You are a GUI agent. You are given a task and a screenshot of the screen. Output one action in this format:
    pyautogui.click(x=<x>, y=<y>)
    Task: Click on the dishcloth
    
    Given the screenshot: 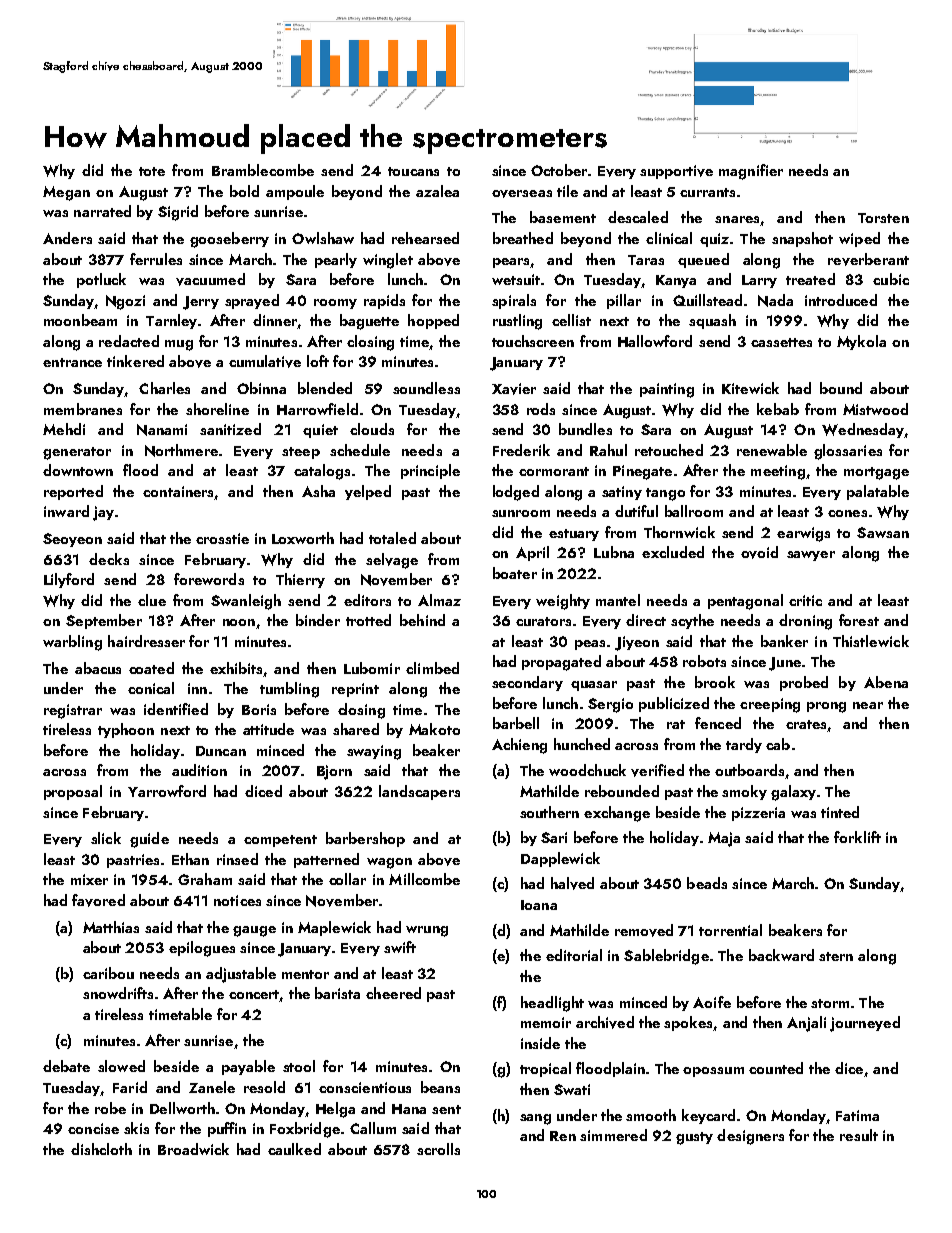 What is the action you would take?
    pyautogui.click(x=101, y=1149)
